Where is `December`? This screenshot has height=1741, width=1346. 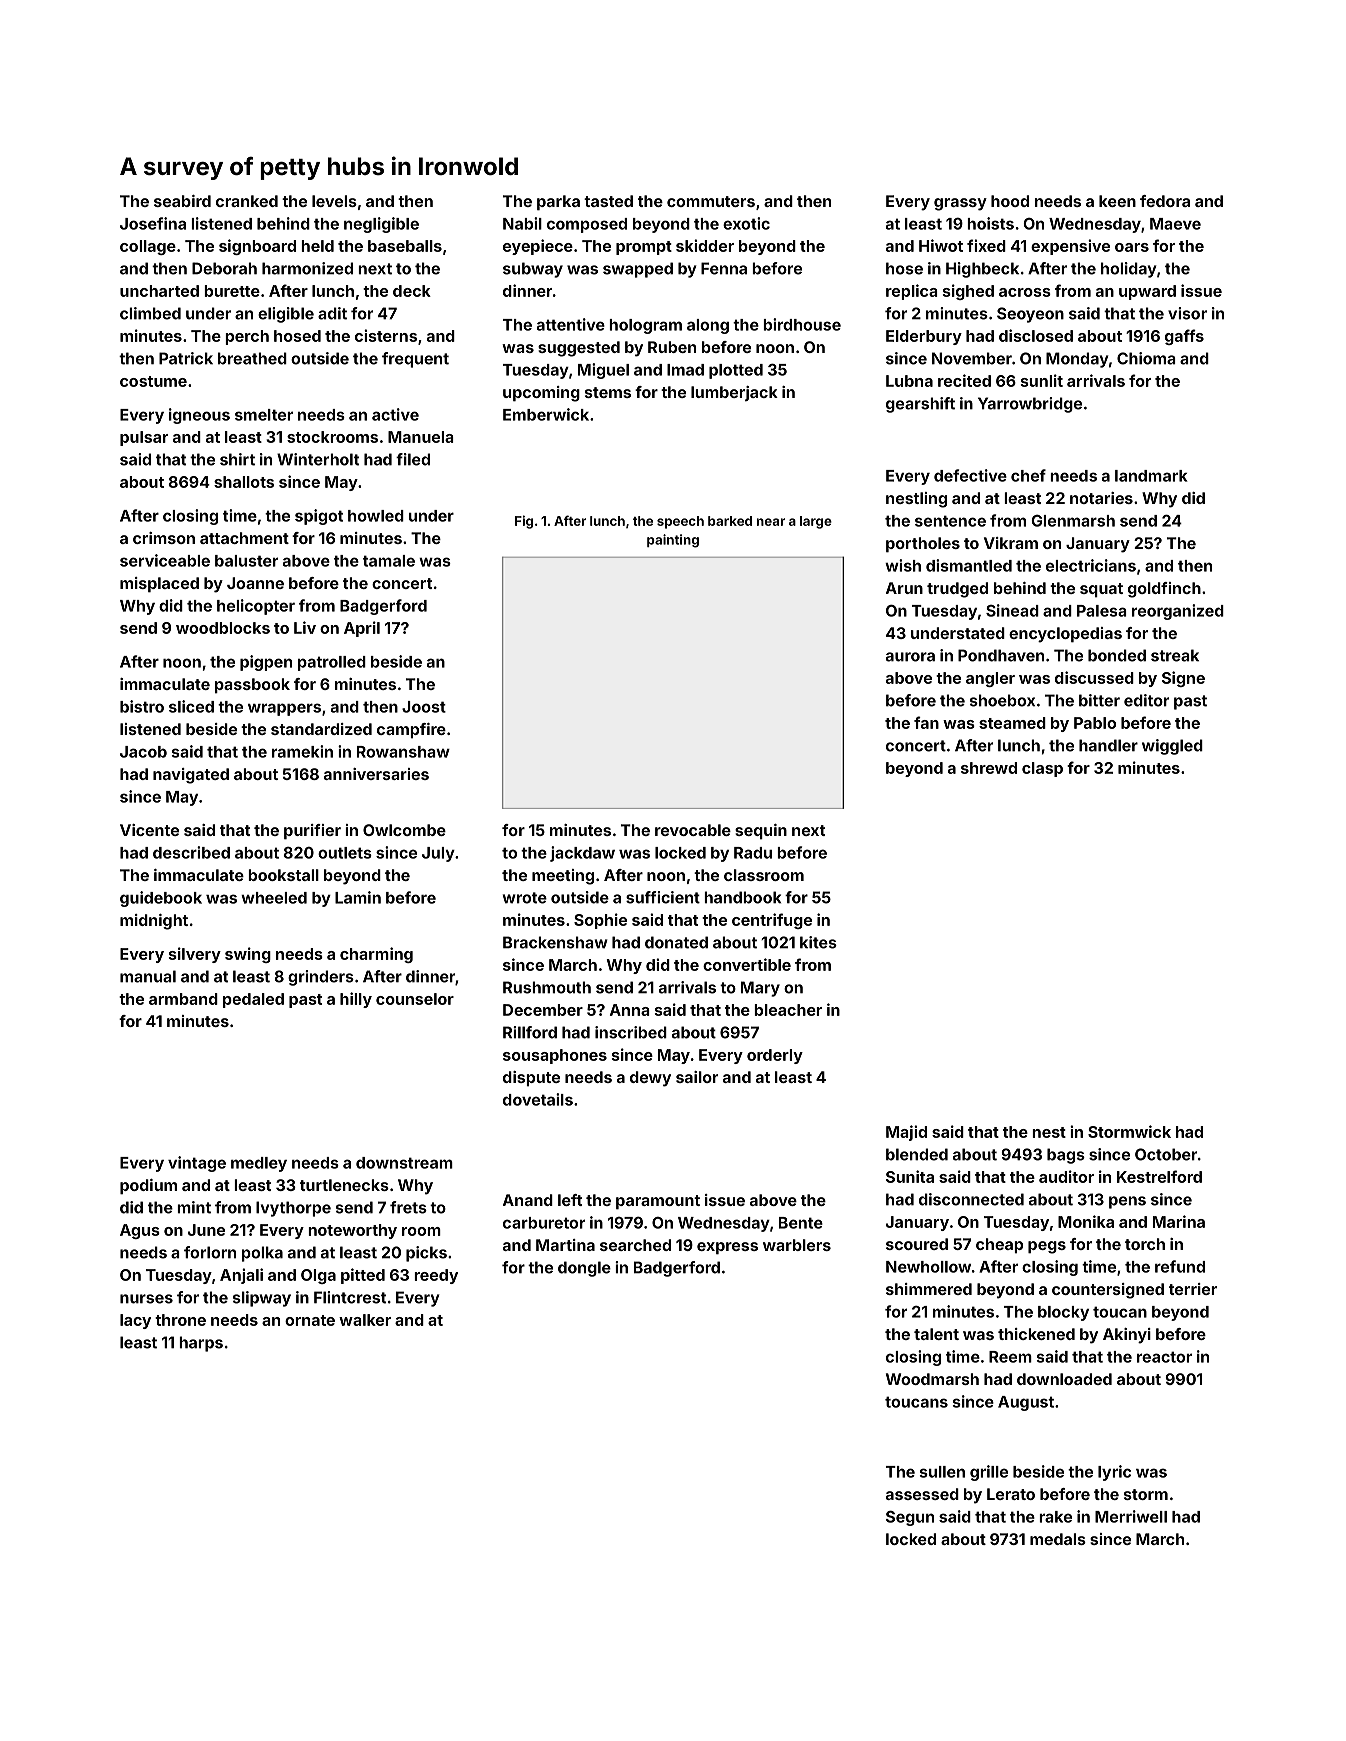 December is located at coordinates (543, 1010).
